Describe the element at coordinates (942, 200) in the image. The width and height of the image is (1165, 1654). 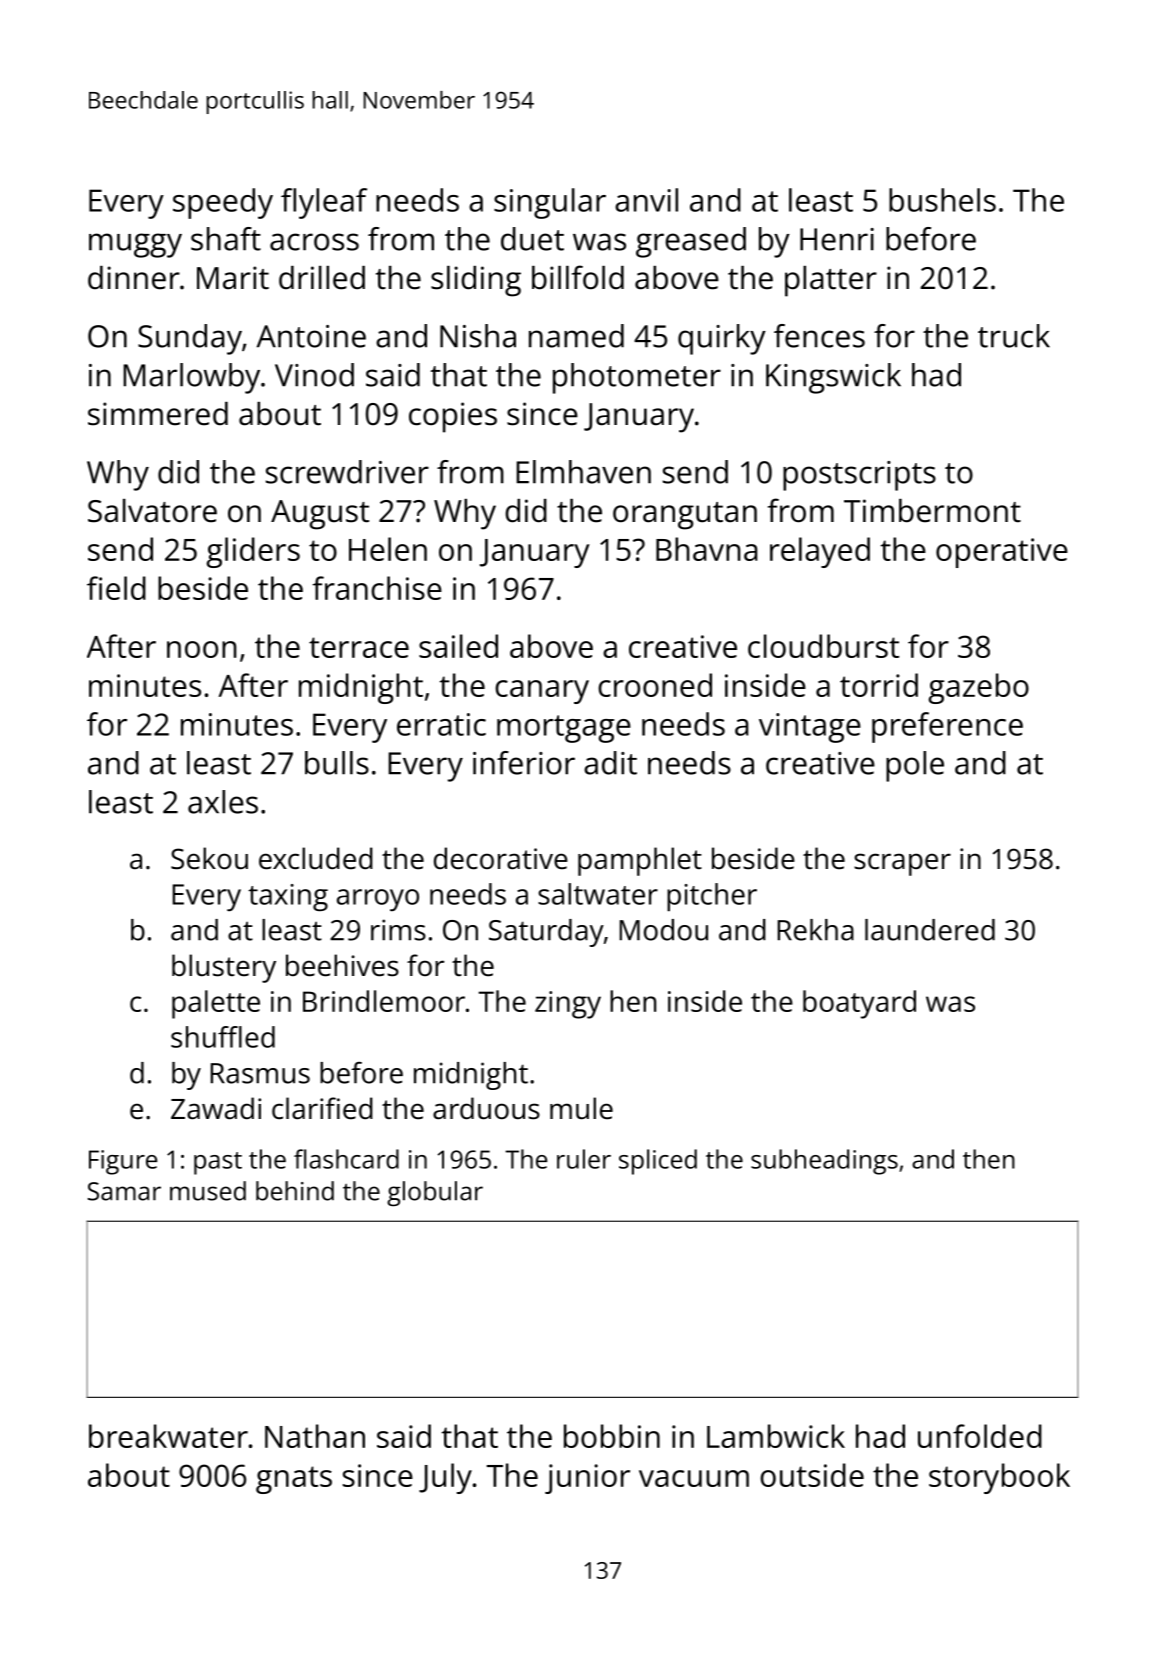
I see `bushels` at that location.
